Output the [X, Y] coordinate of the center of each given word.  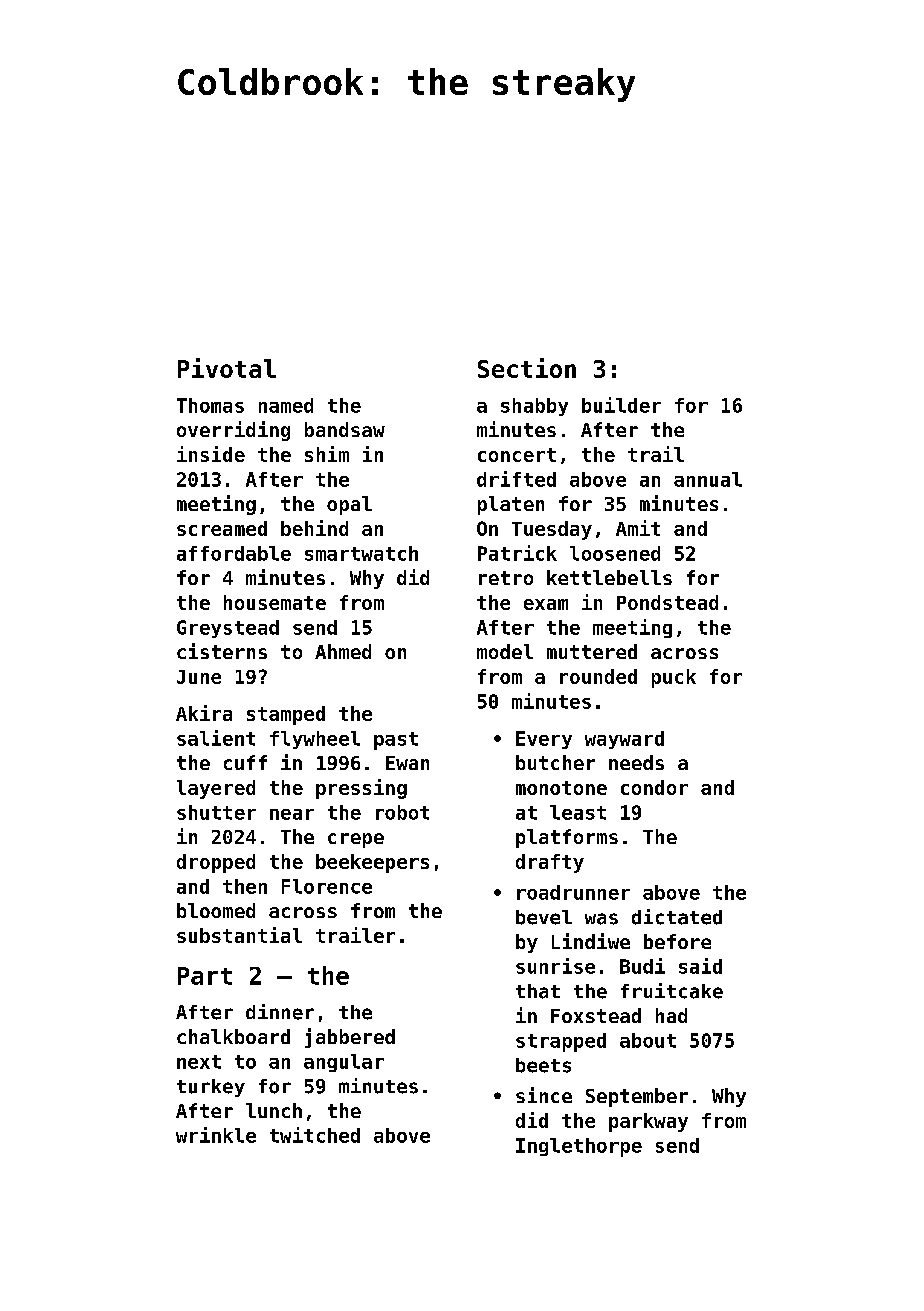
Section [527, 368]
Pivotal [227, 368]
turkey [211, 1088]
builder [621, 405]
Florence [327, 886]
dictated [677, 917]
